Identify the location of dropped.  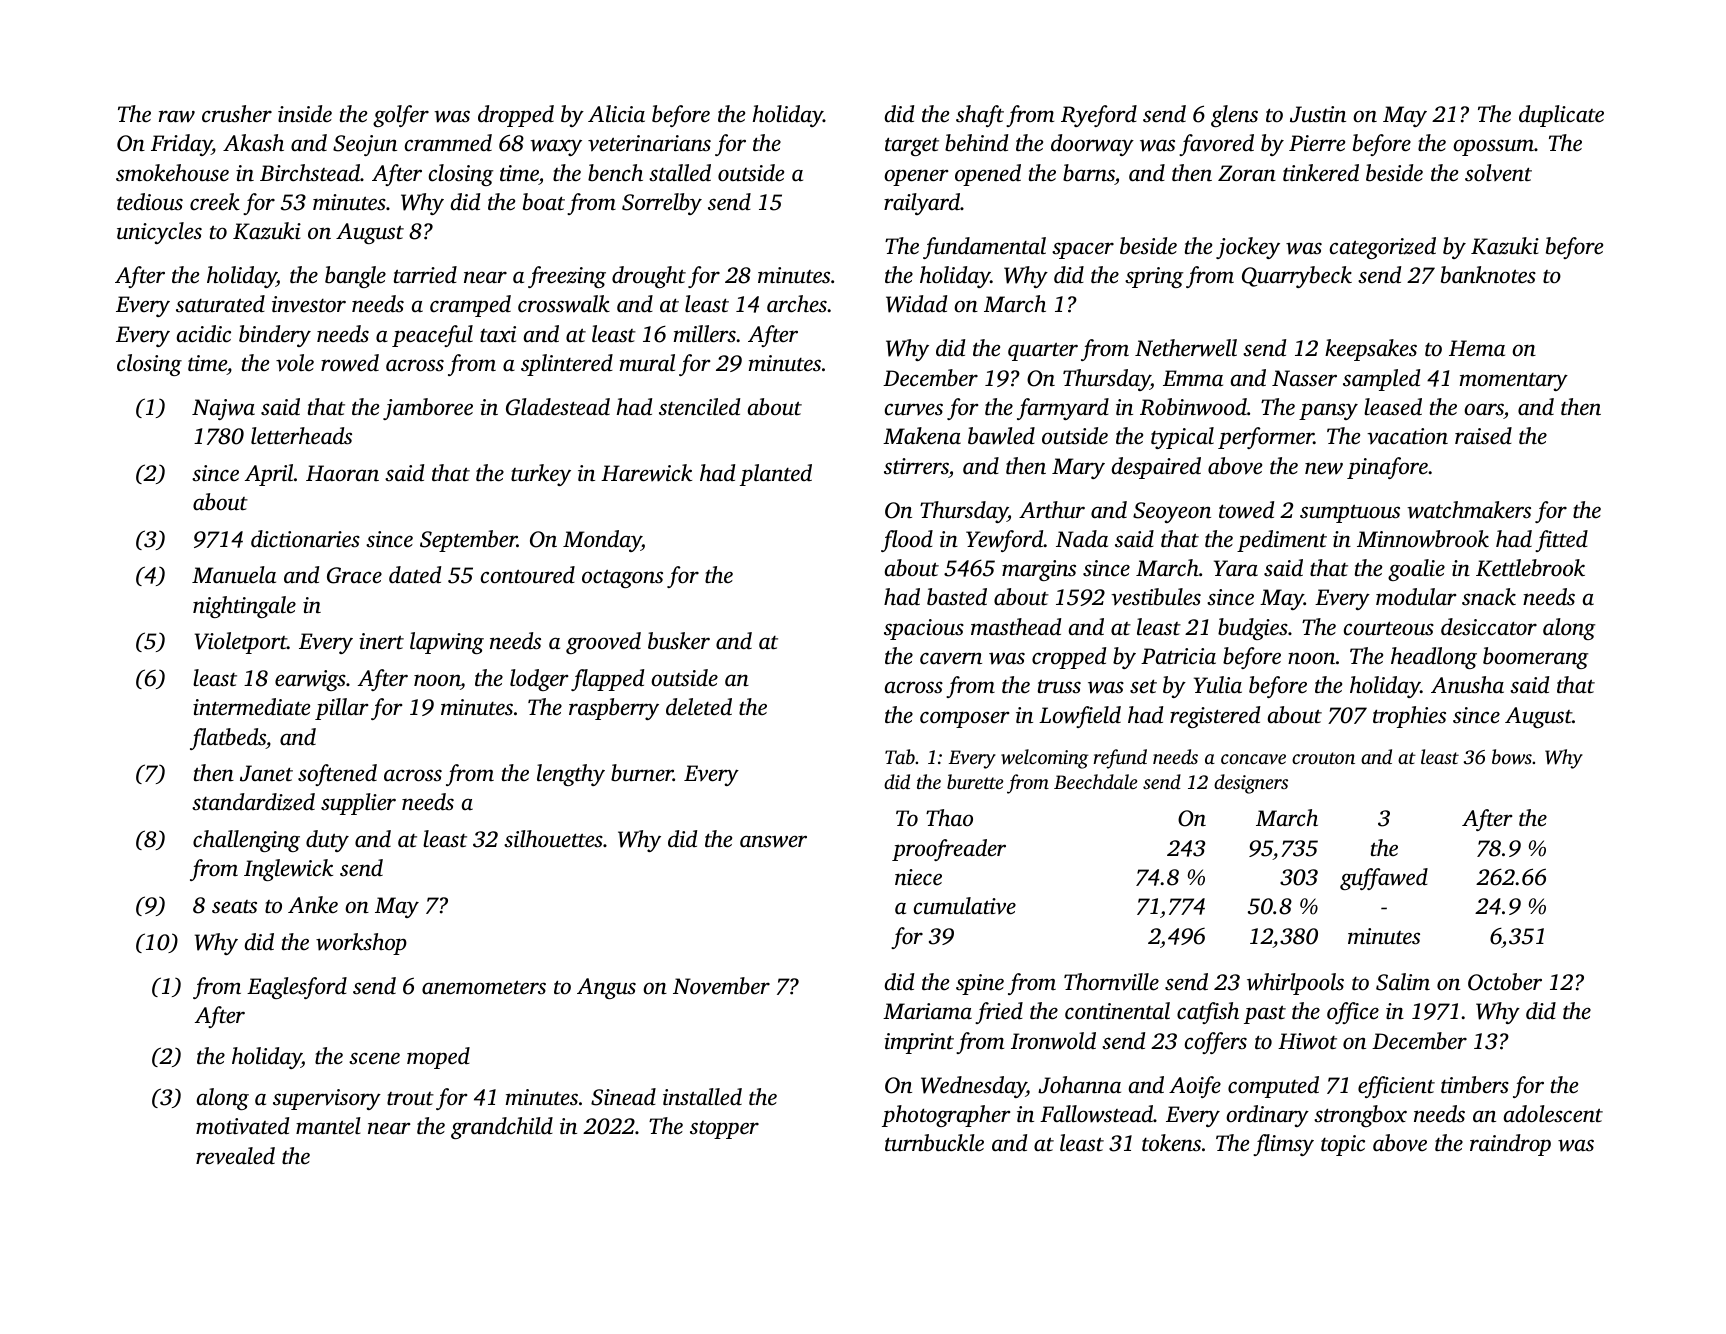
(516, 116).
